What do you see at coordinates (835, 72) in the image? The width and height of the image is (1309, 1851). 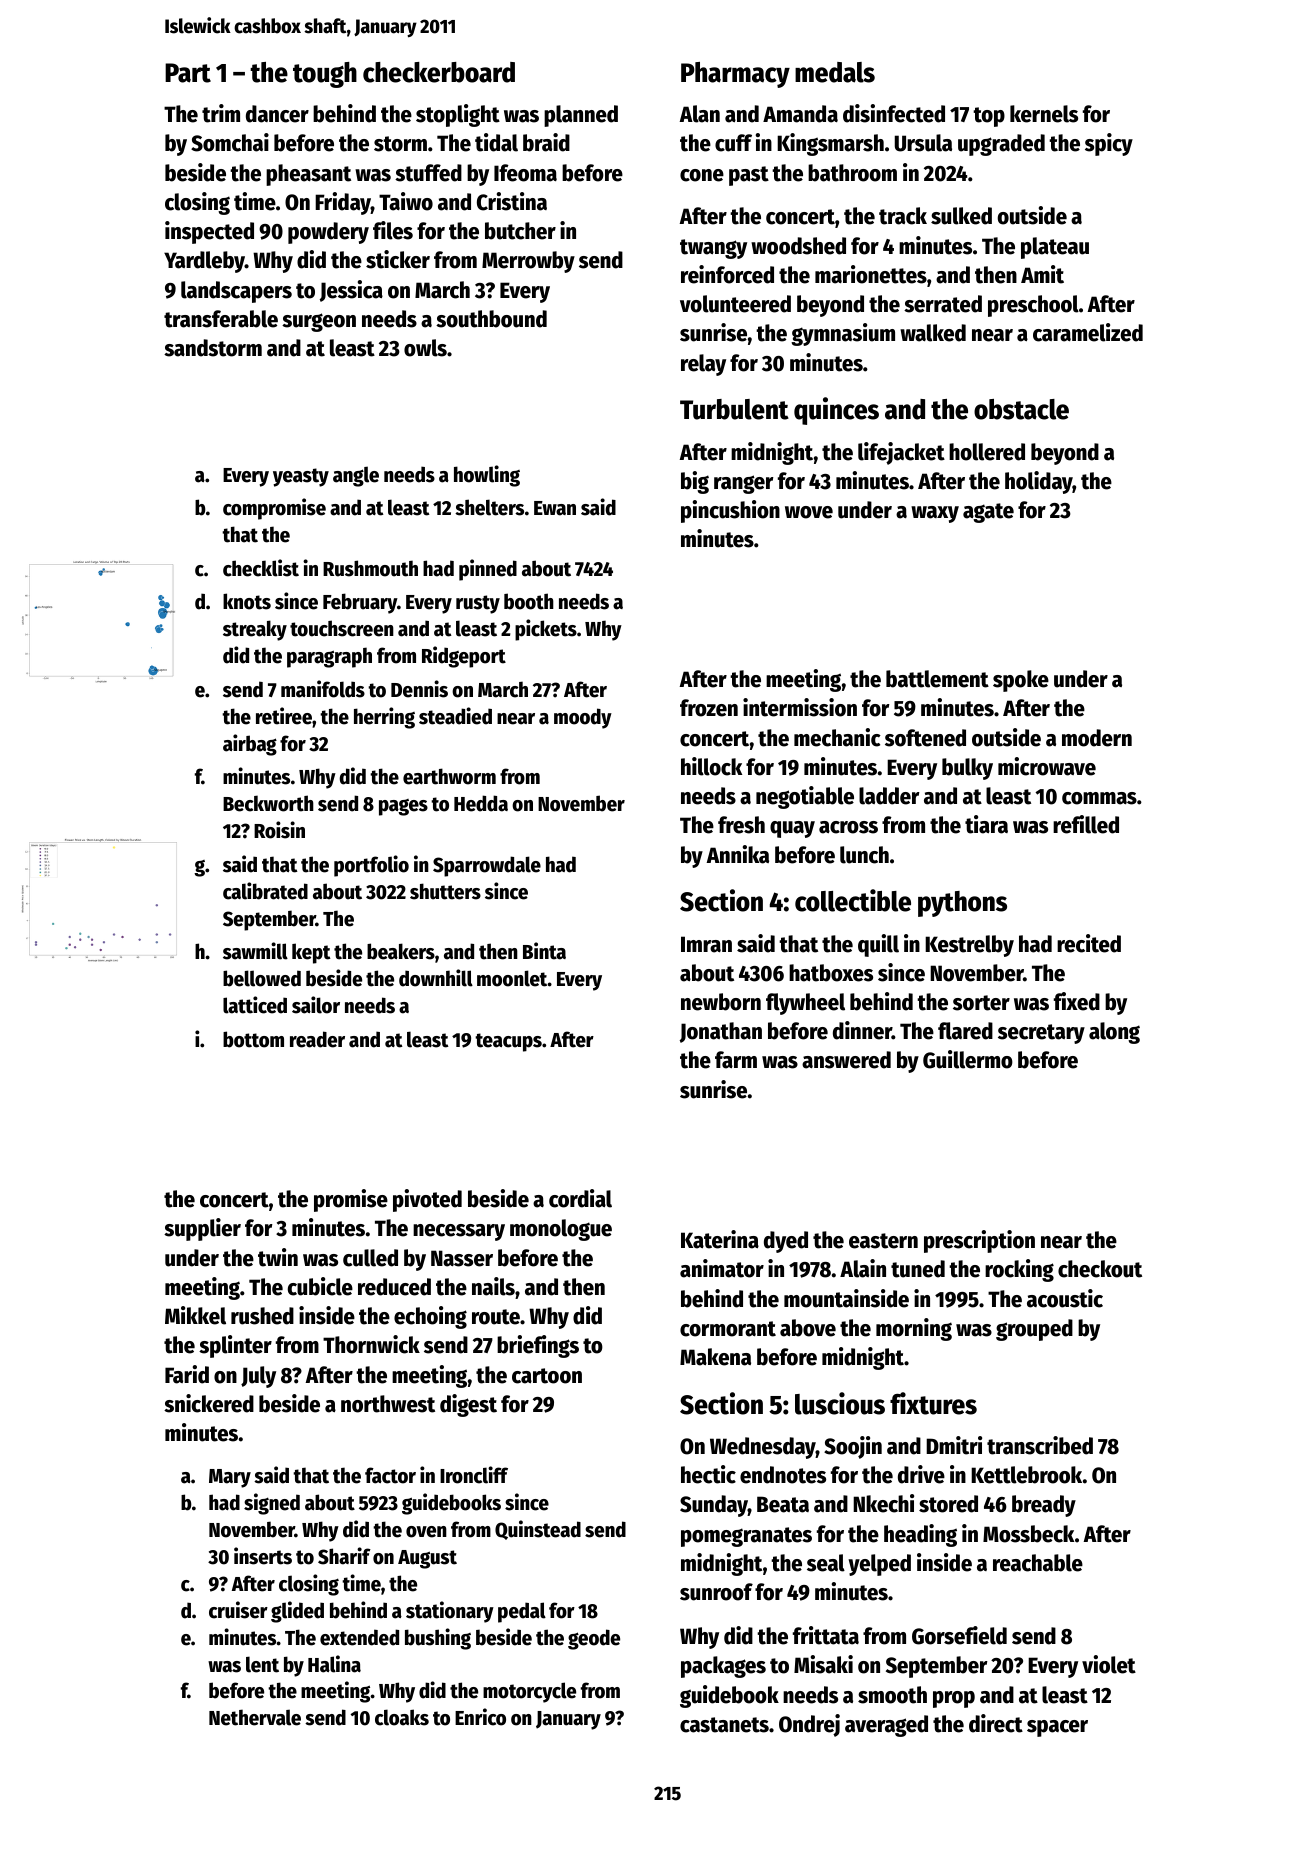 I see `medals` at bounding box center [835, 72].
